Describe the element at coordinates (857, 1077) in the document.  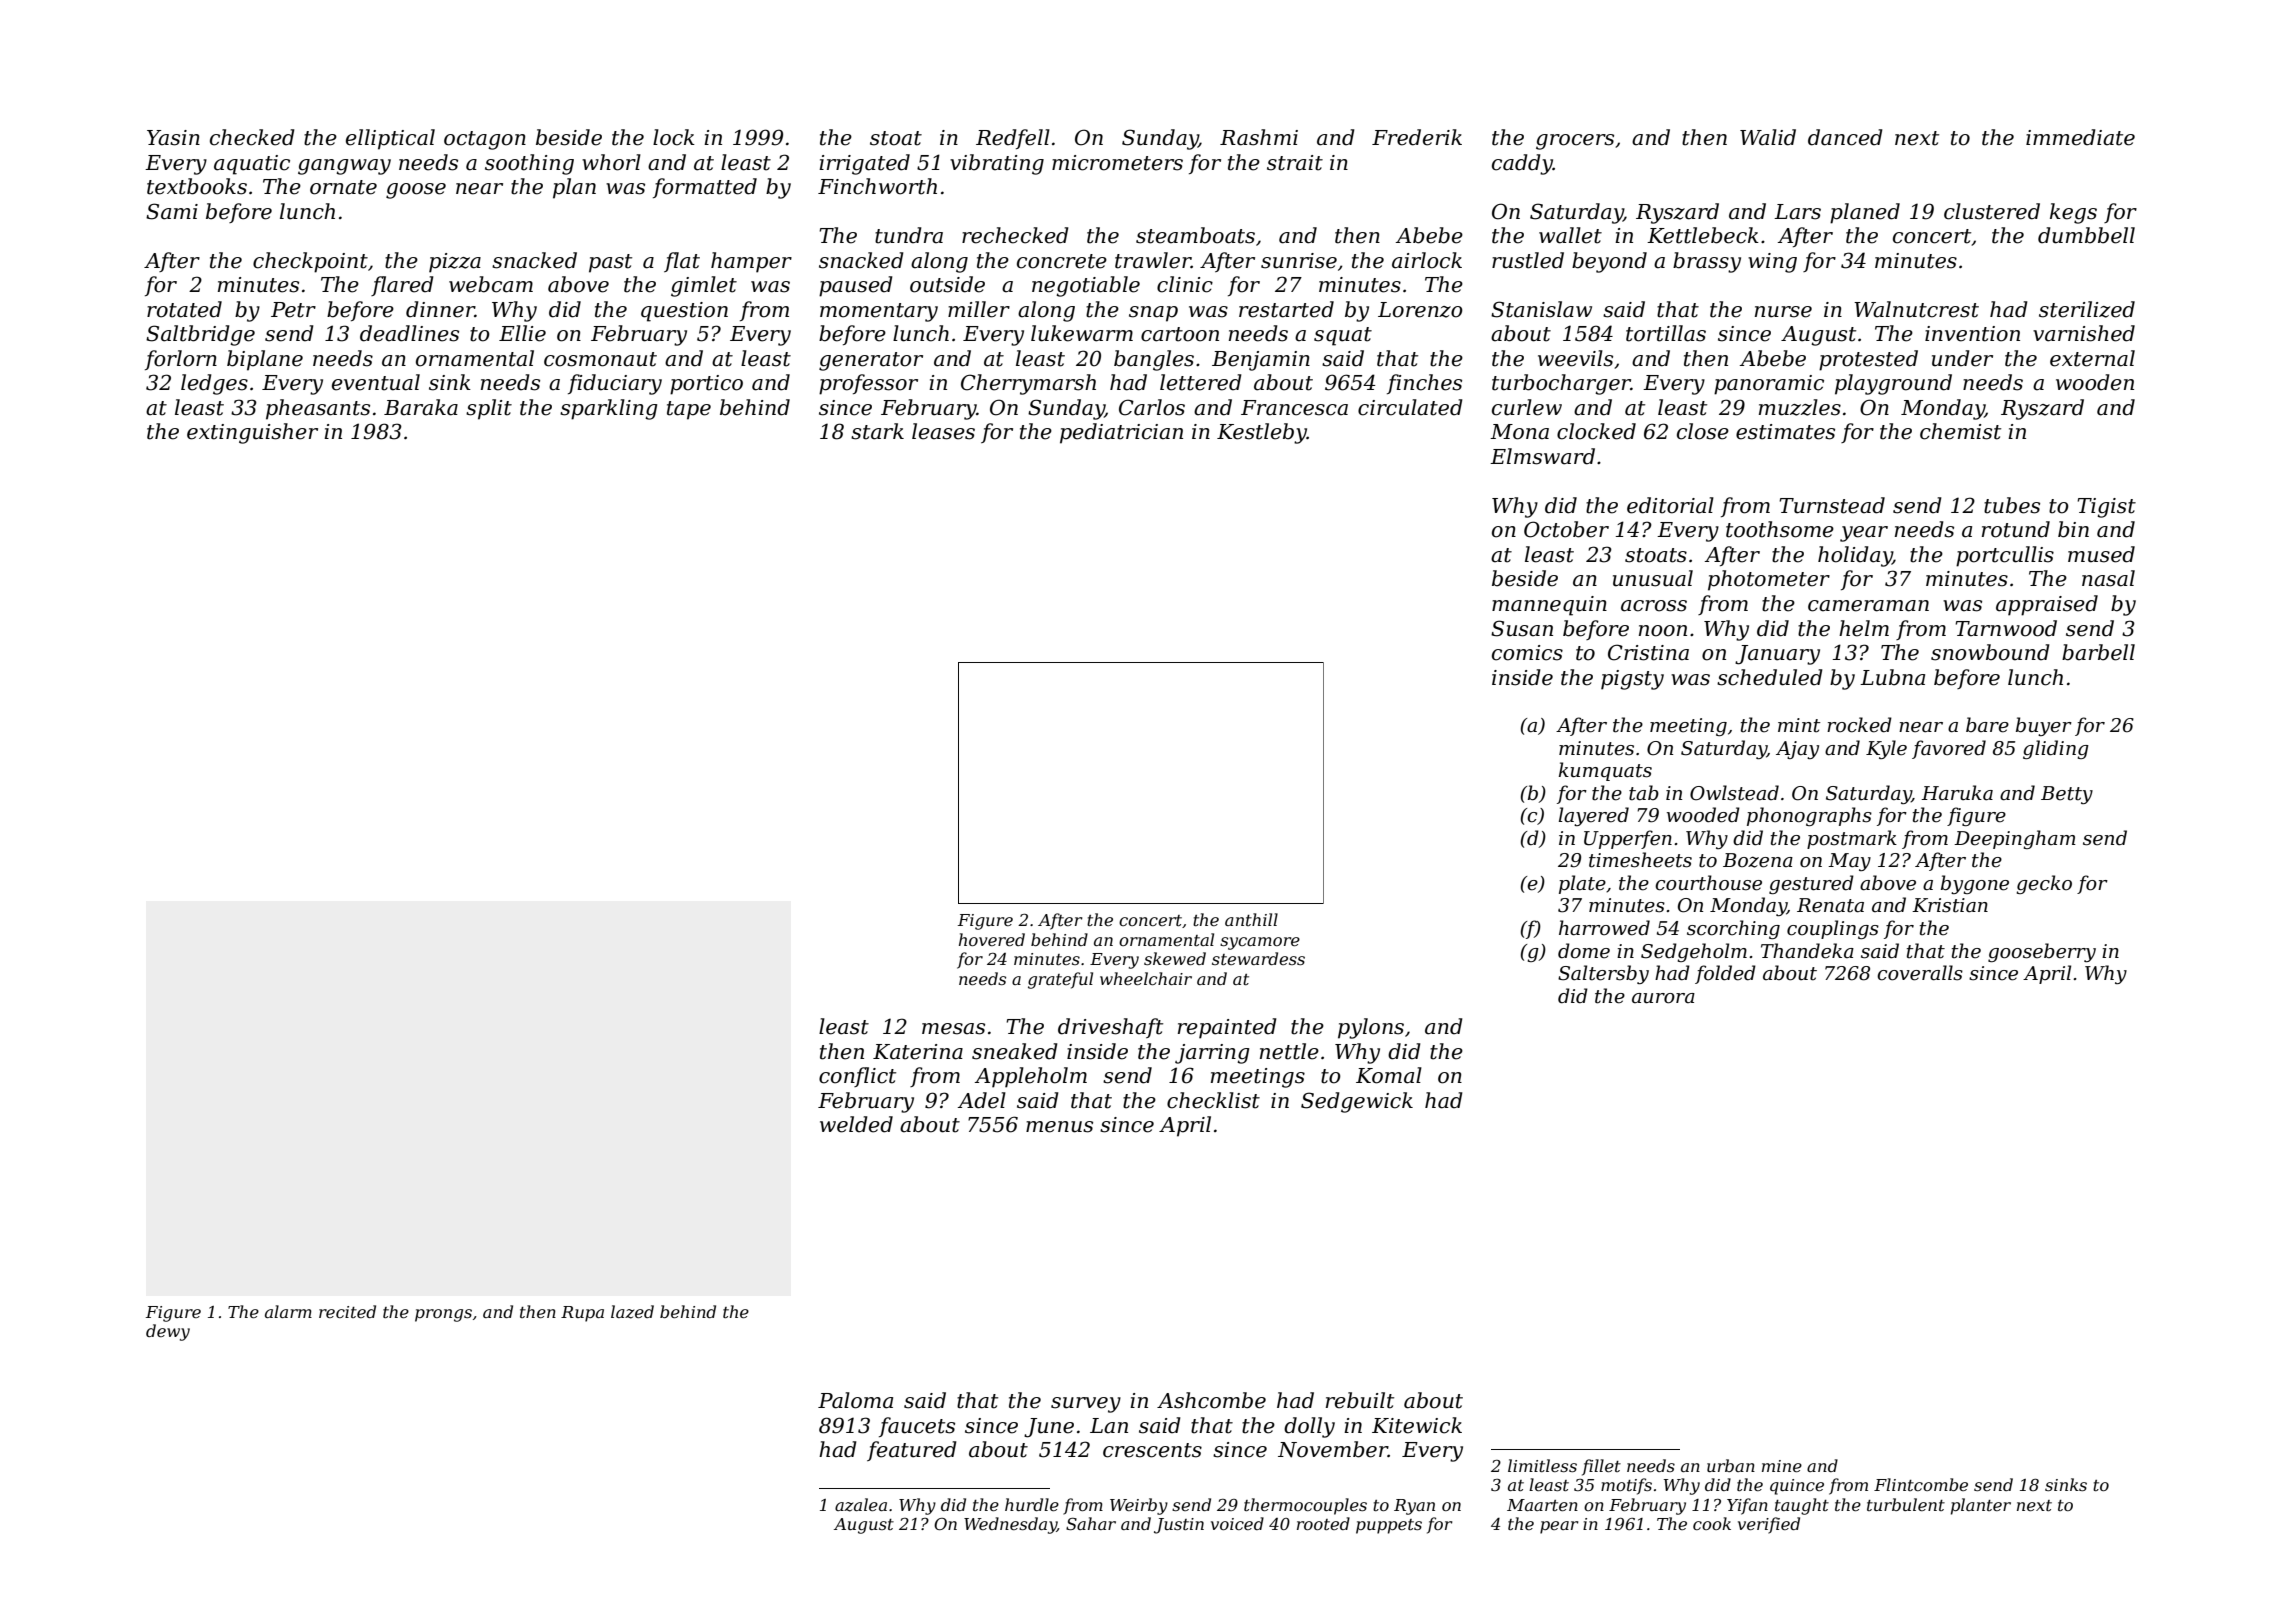
I see `conflict` at that location.
